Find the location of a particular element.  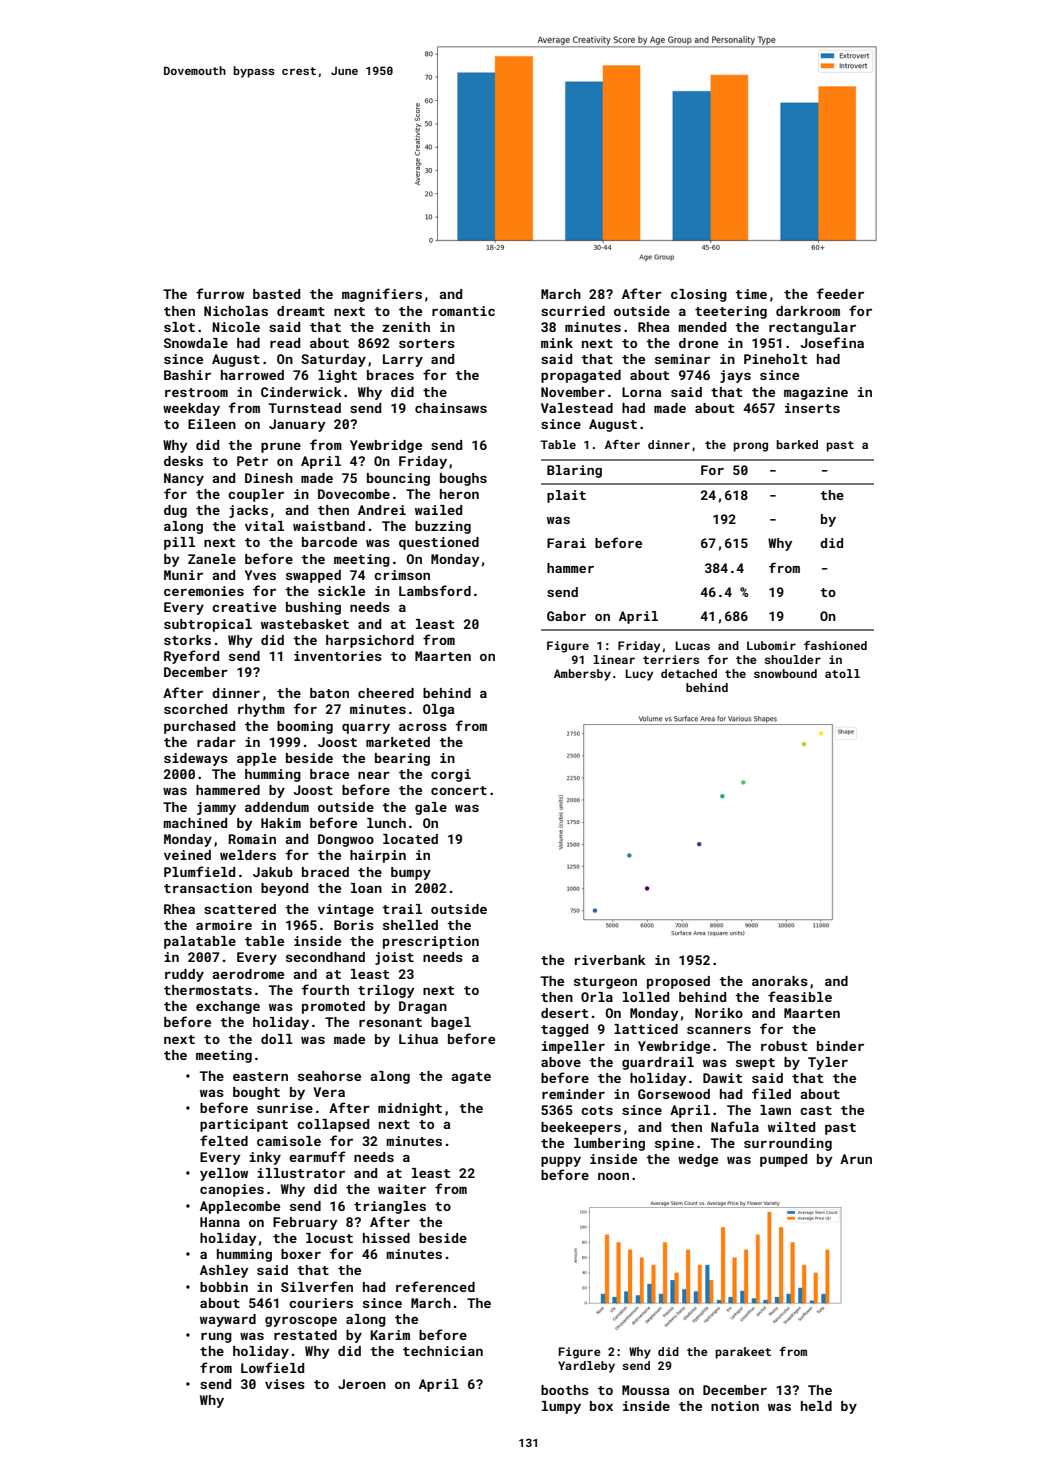

barcode is located at coordinates (329, 542).
